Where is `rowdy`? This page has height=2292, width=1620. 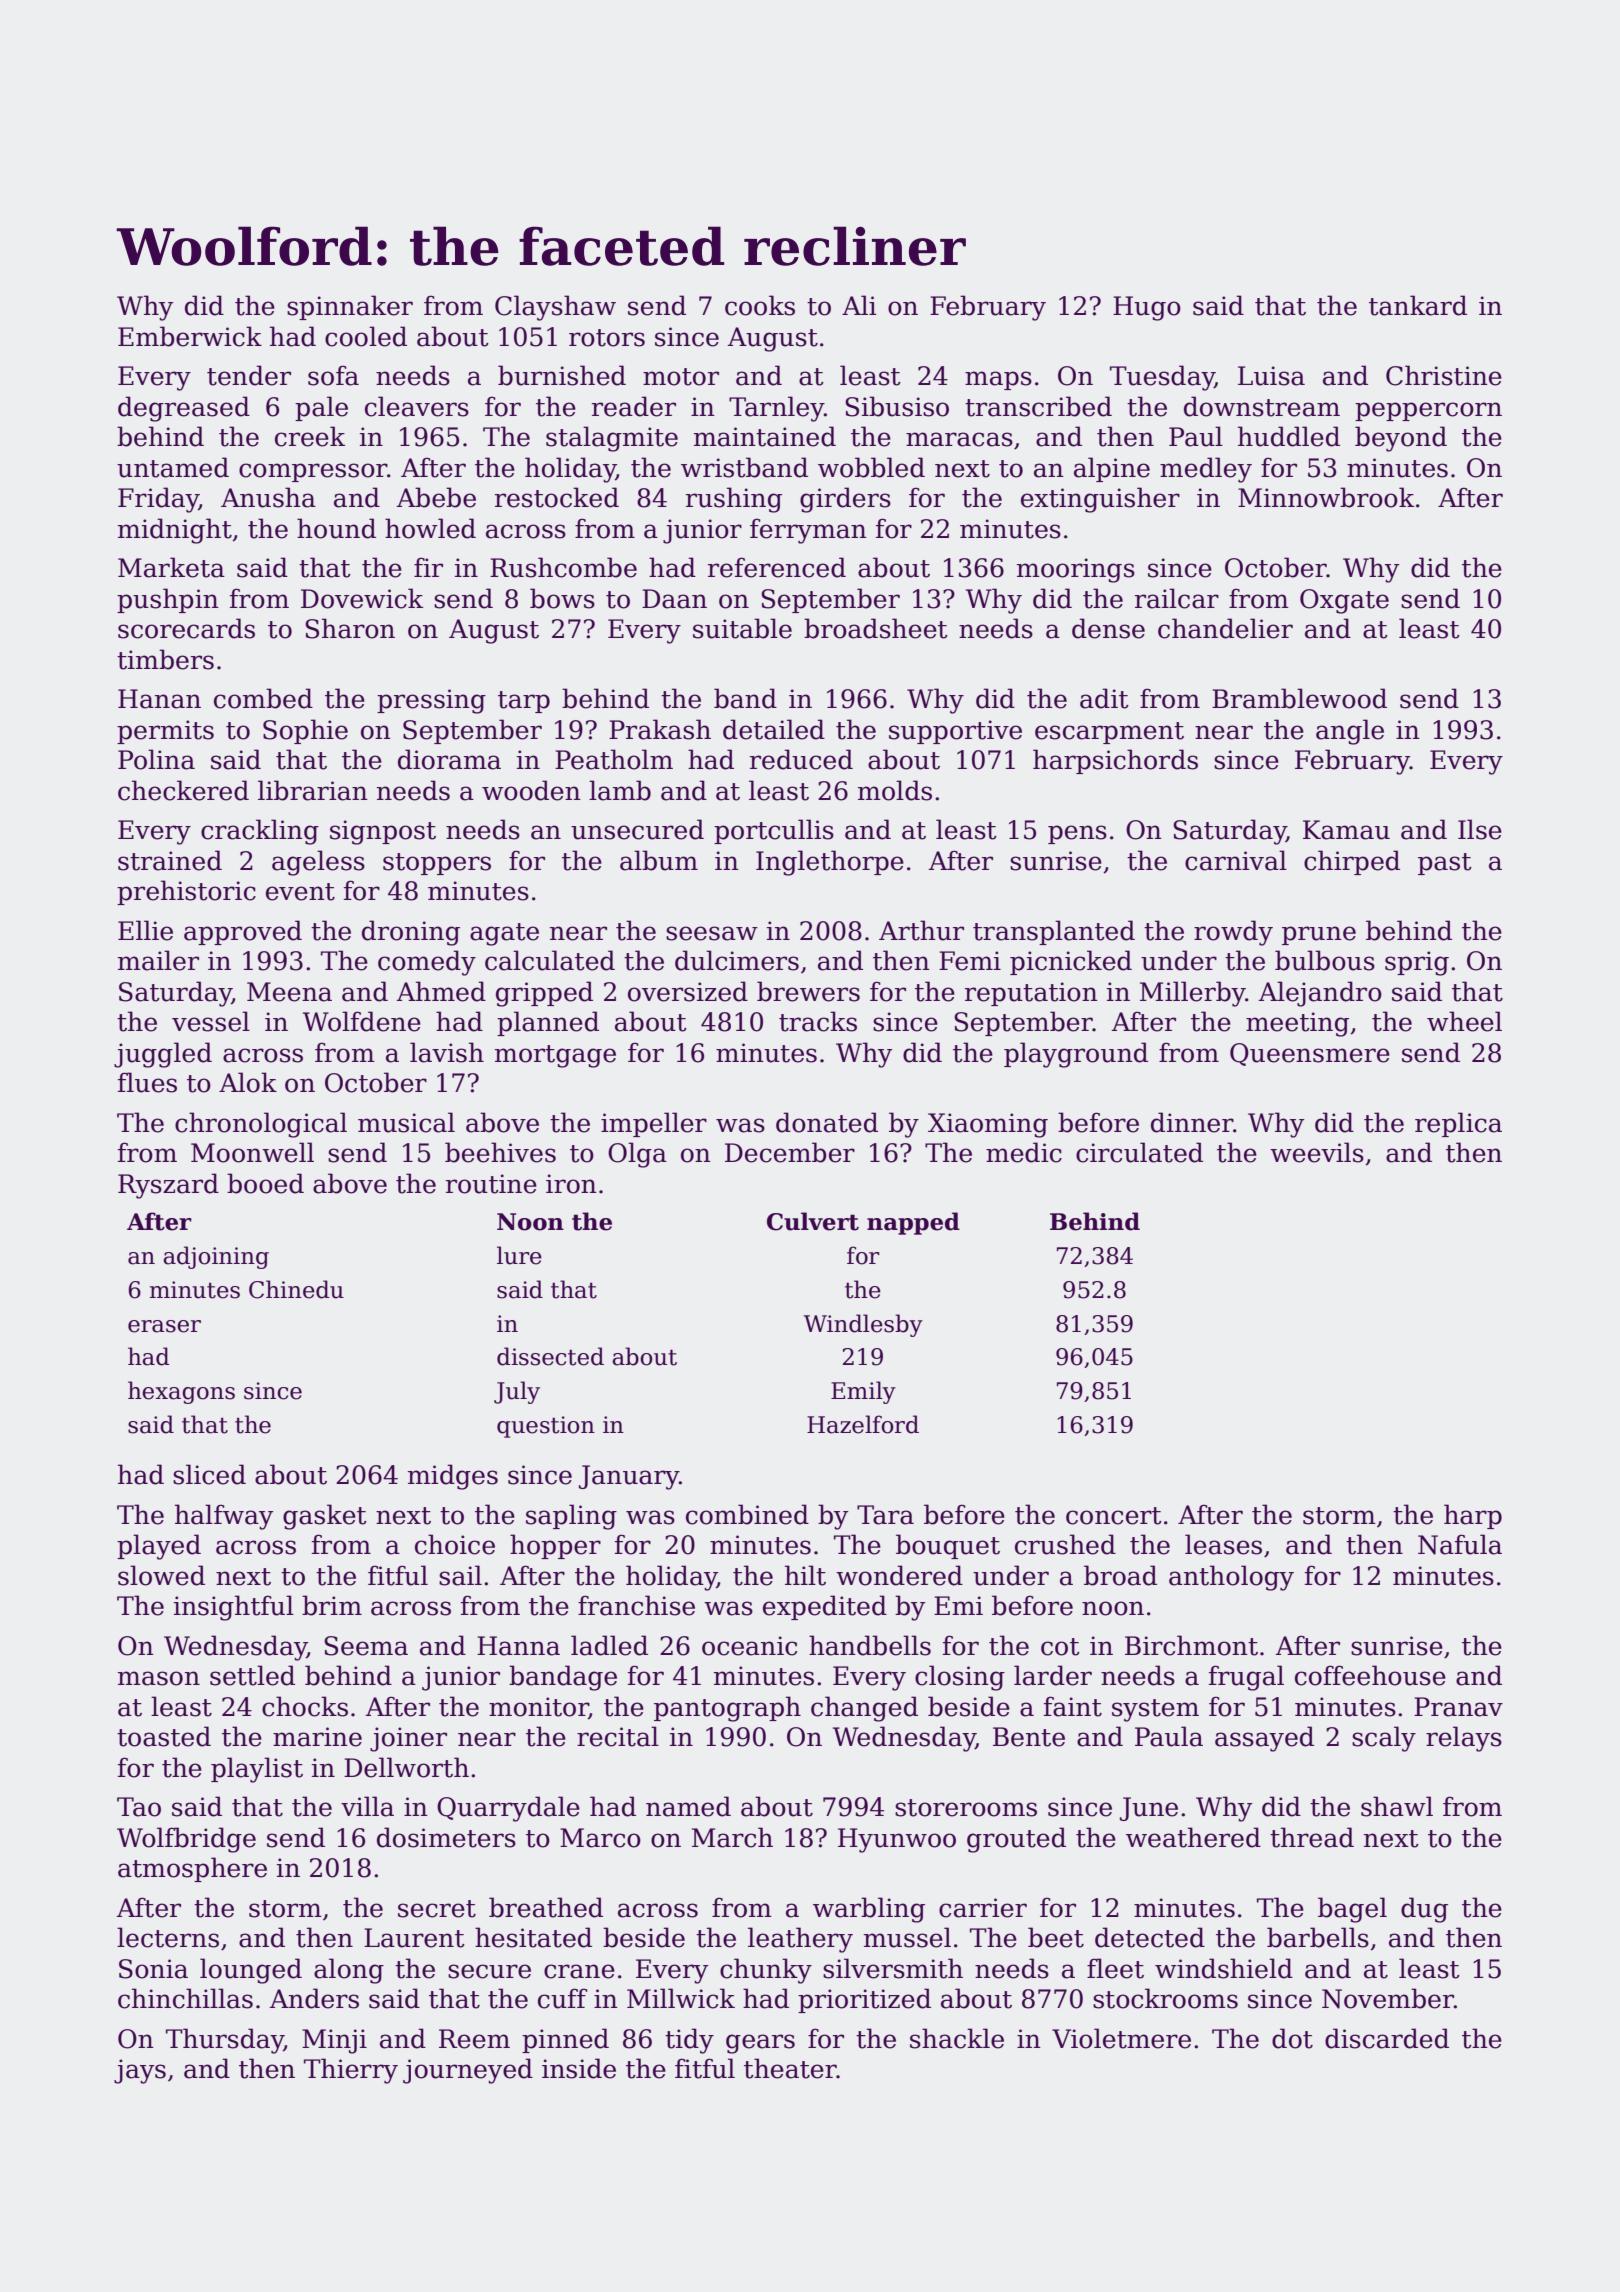
rowdy is located at coordinates (1233, 933).
